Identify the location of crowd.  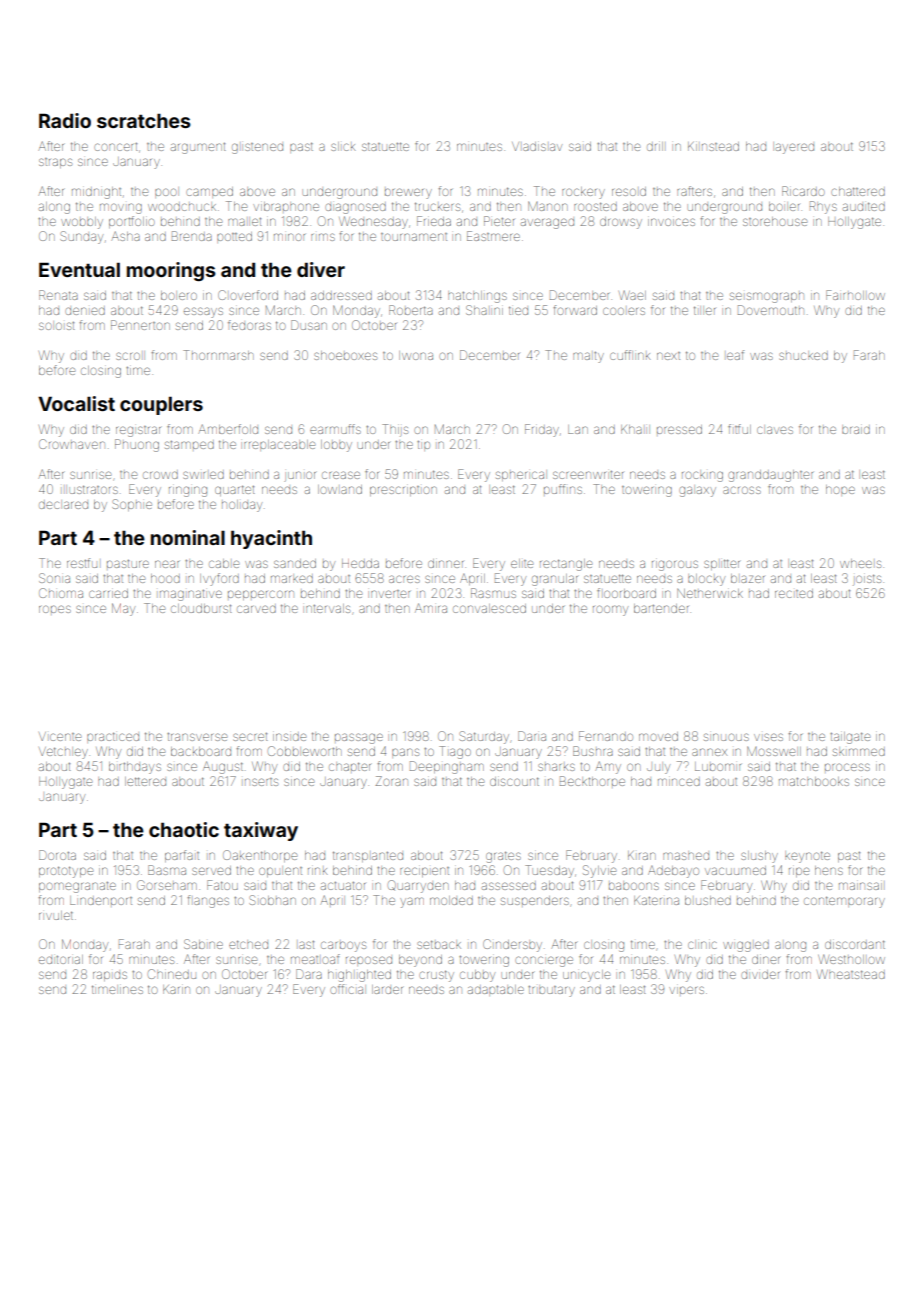
(160, 475).
